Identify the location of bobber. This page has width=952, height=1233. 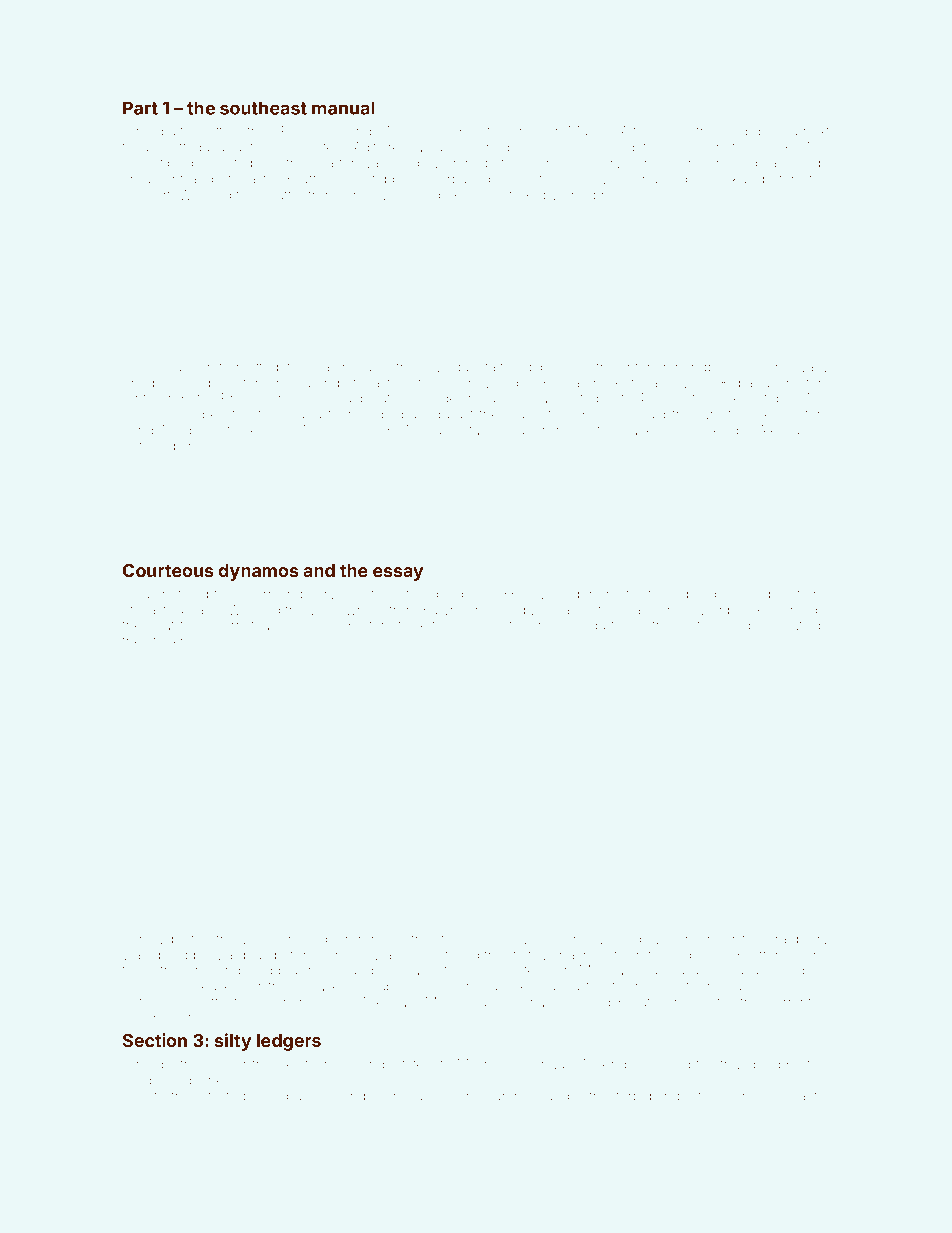
(754, 625).
